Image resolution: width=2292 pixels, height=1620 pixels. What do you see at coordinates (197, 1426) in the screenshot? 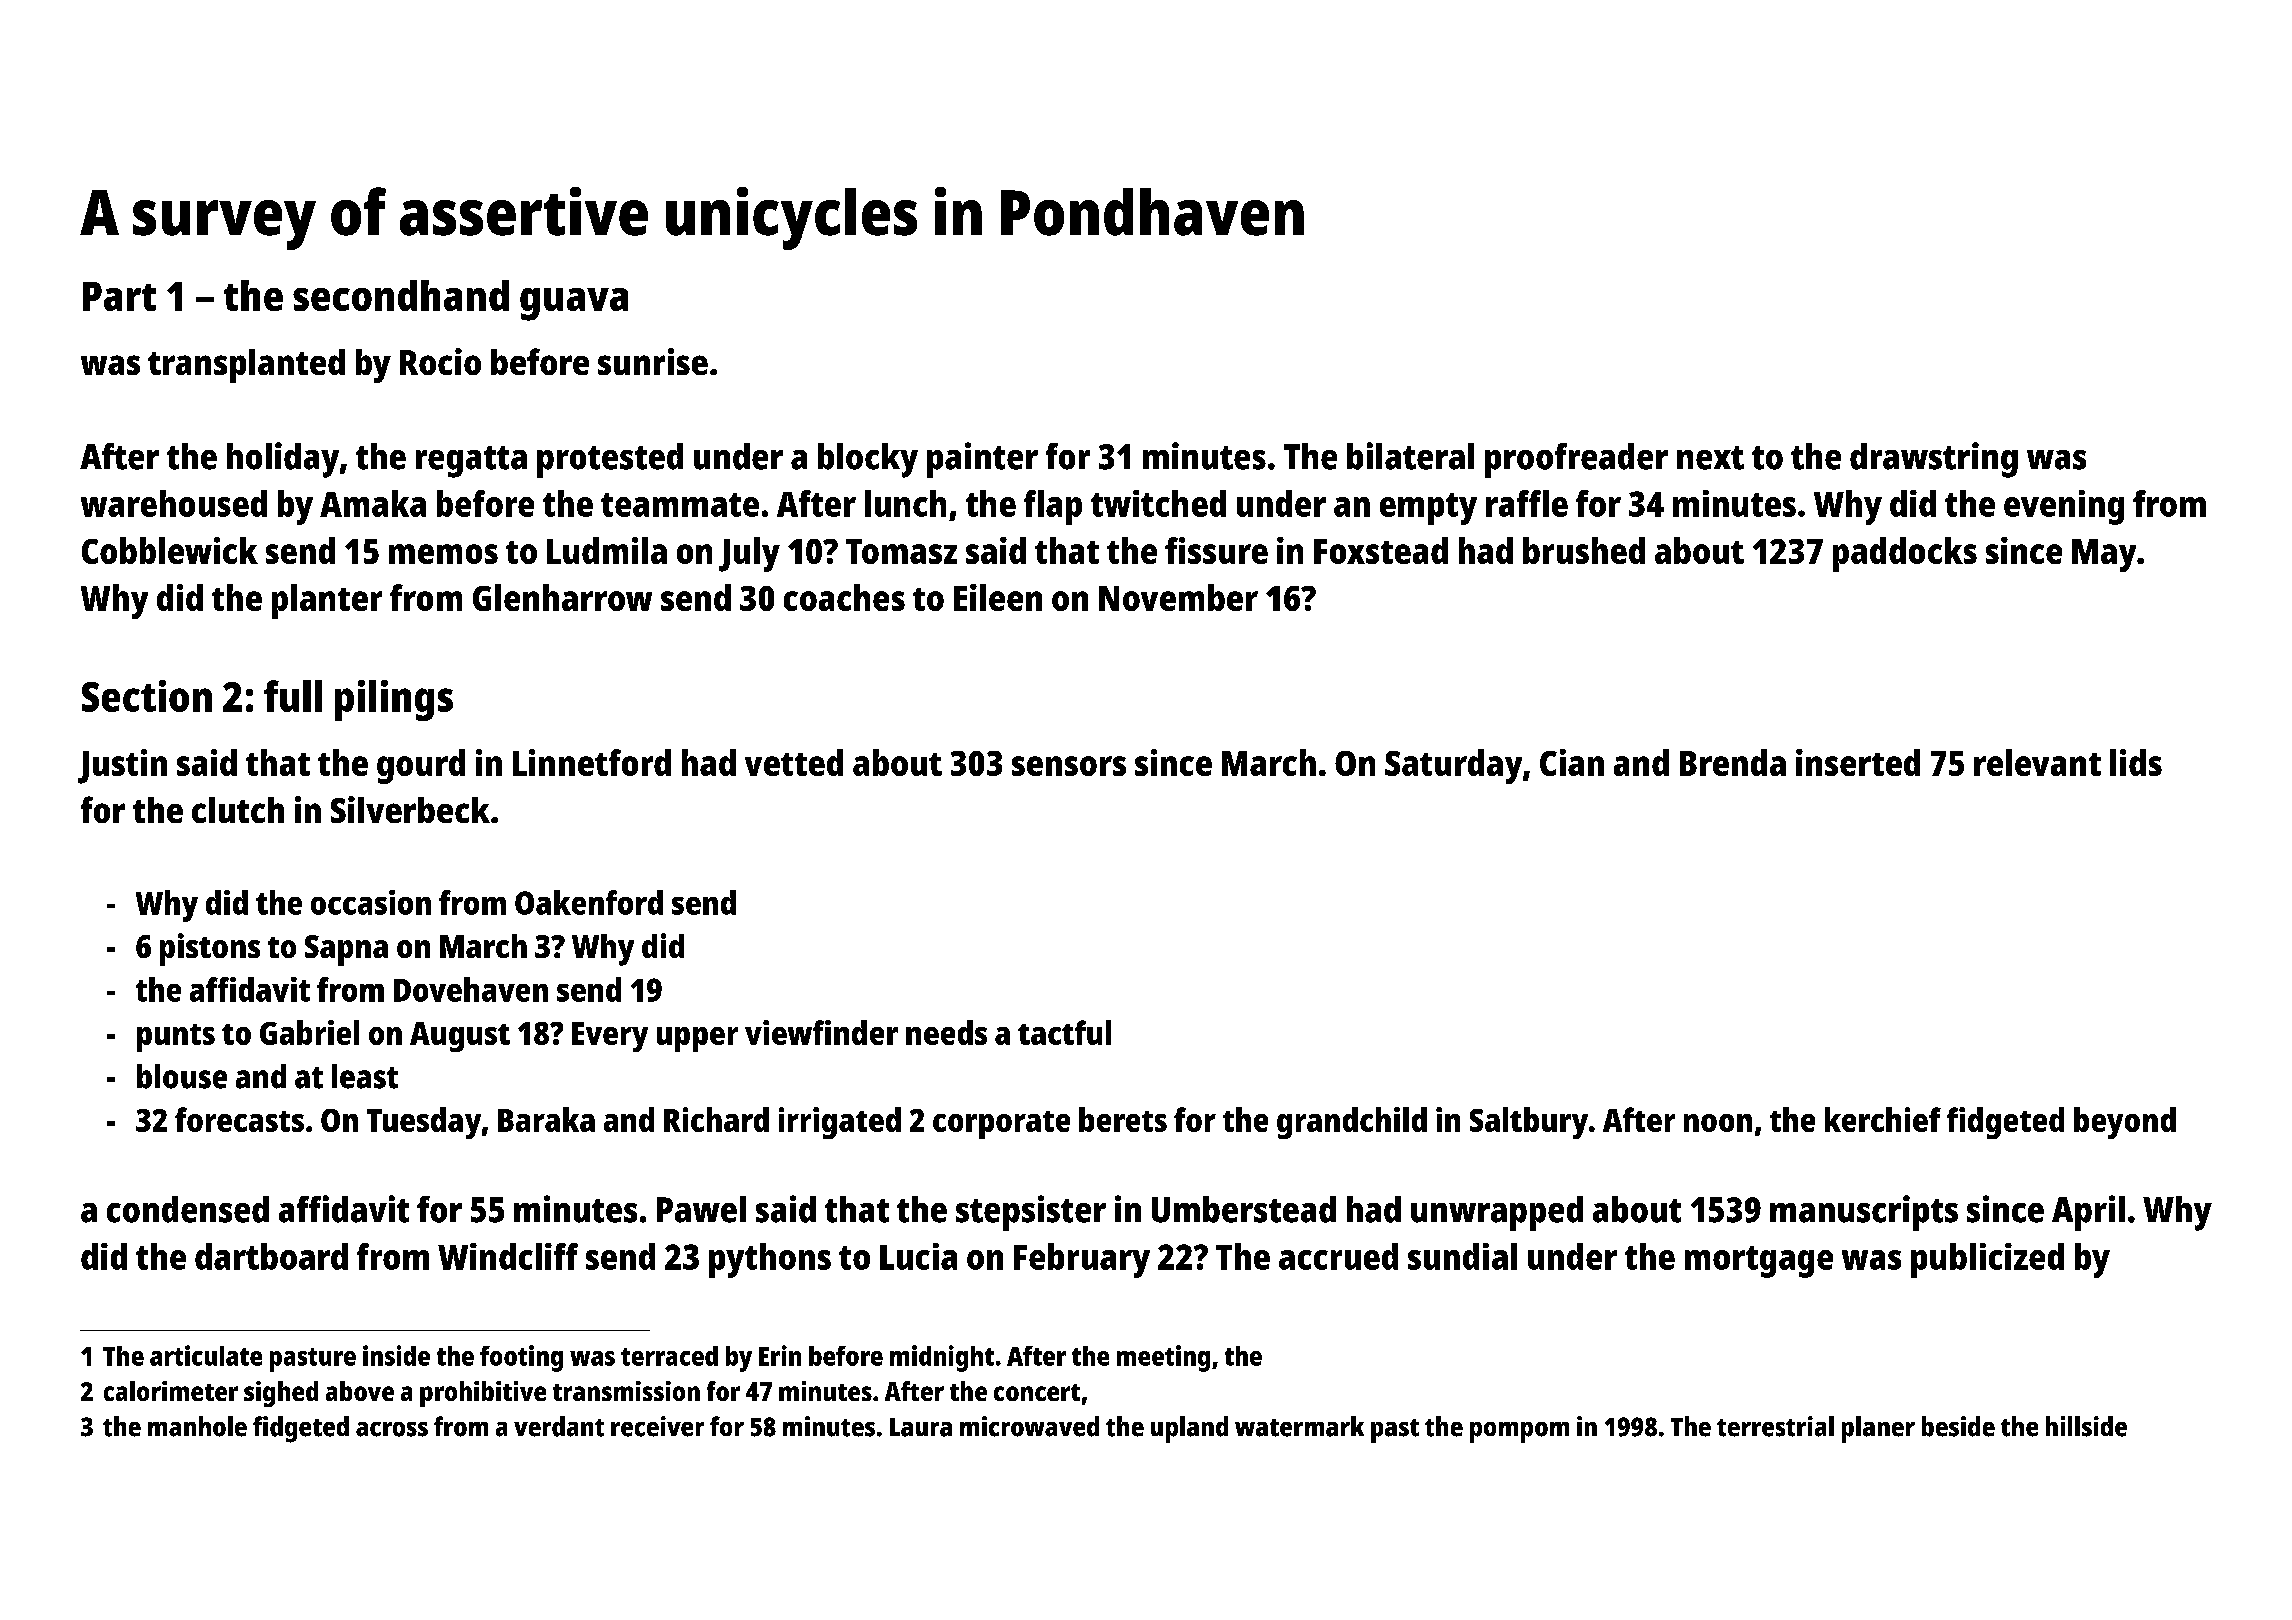
I see `manhole` at bounding box center [197, 1426].
